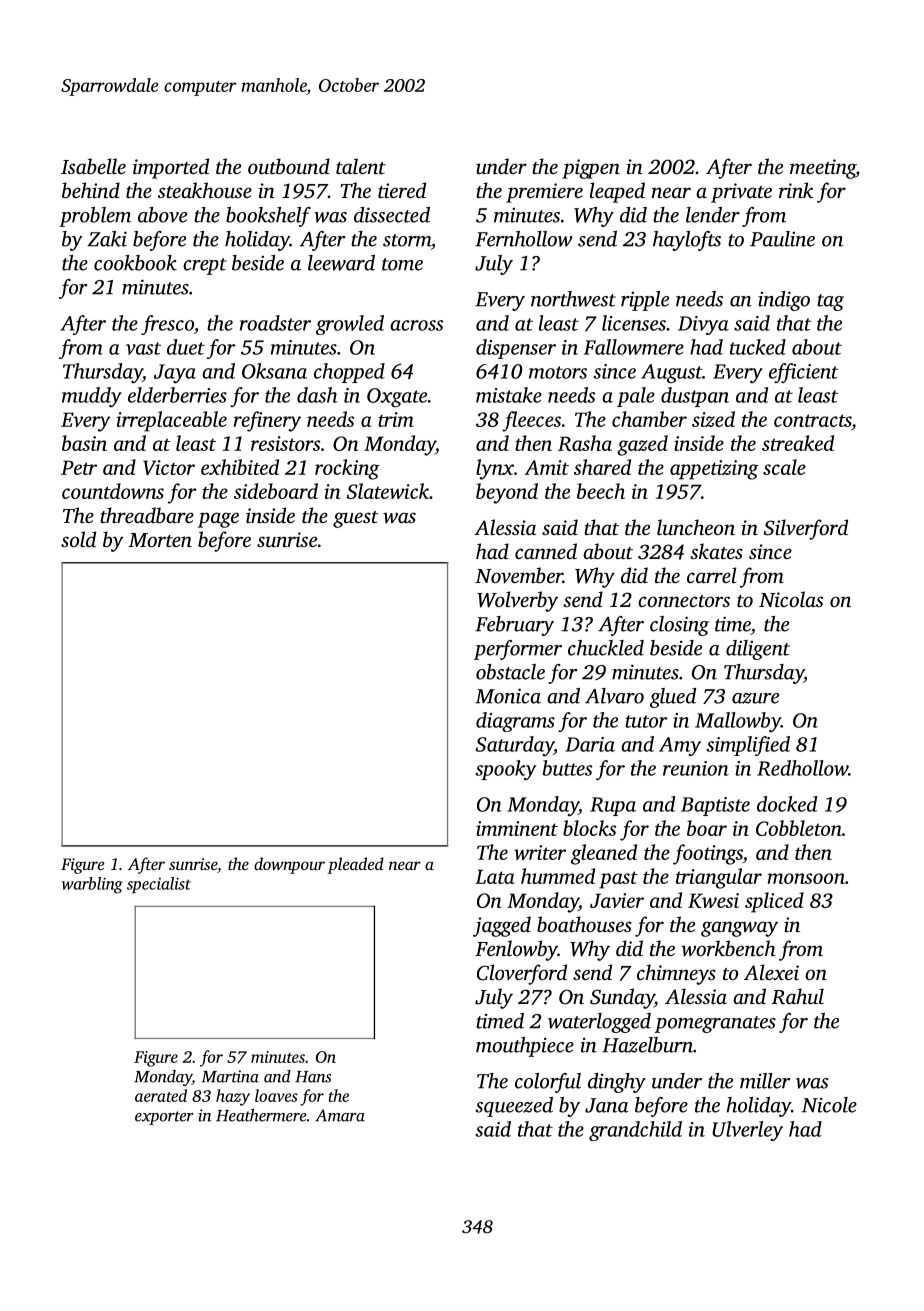 This page has width=924, height=1311. What do you see at coordinates (791, 599) in the page?
I see `Nicolas` at bounding box center [791, 599].
